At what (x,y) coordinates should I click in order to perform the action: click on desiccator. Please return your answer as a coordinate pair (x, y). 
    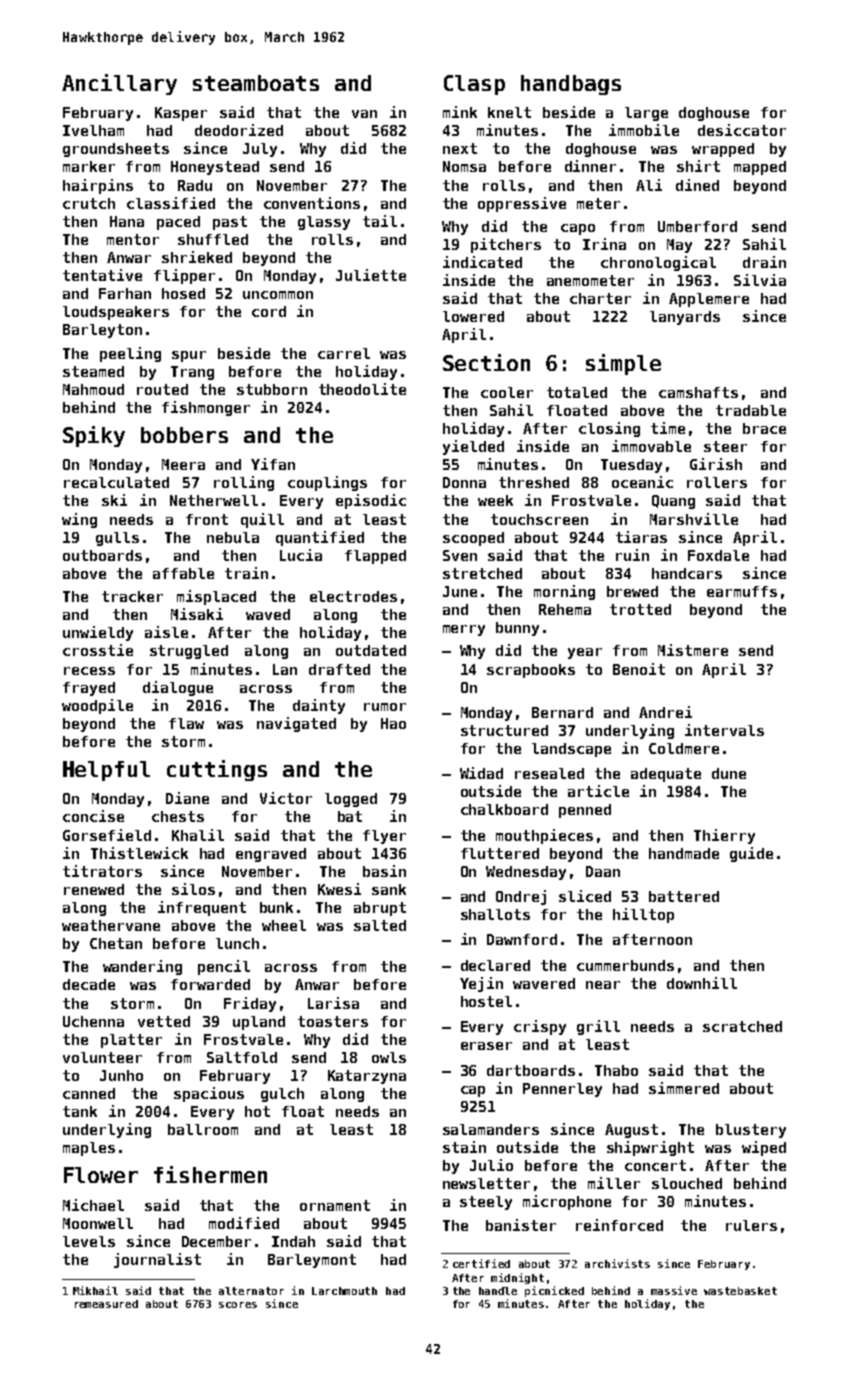
    Looking at the image, I should click on (742, 130).
